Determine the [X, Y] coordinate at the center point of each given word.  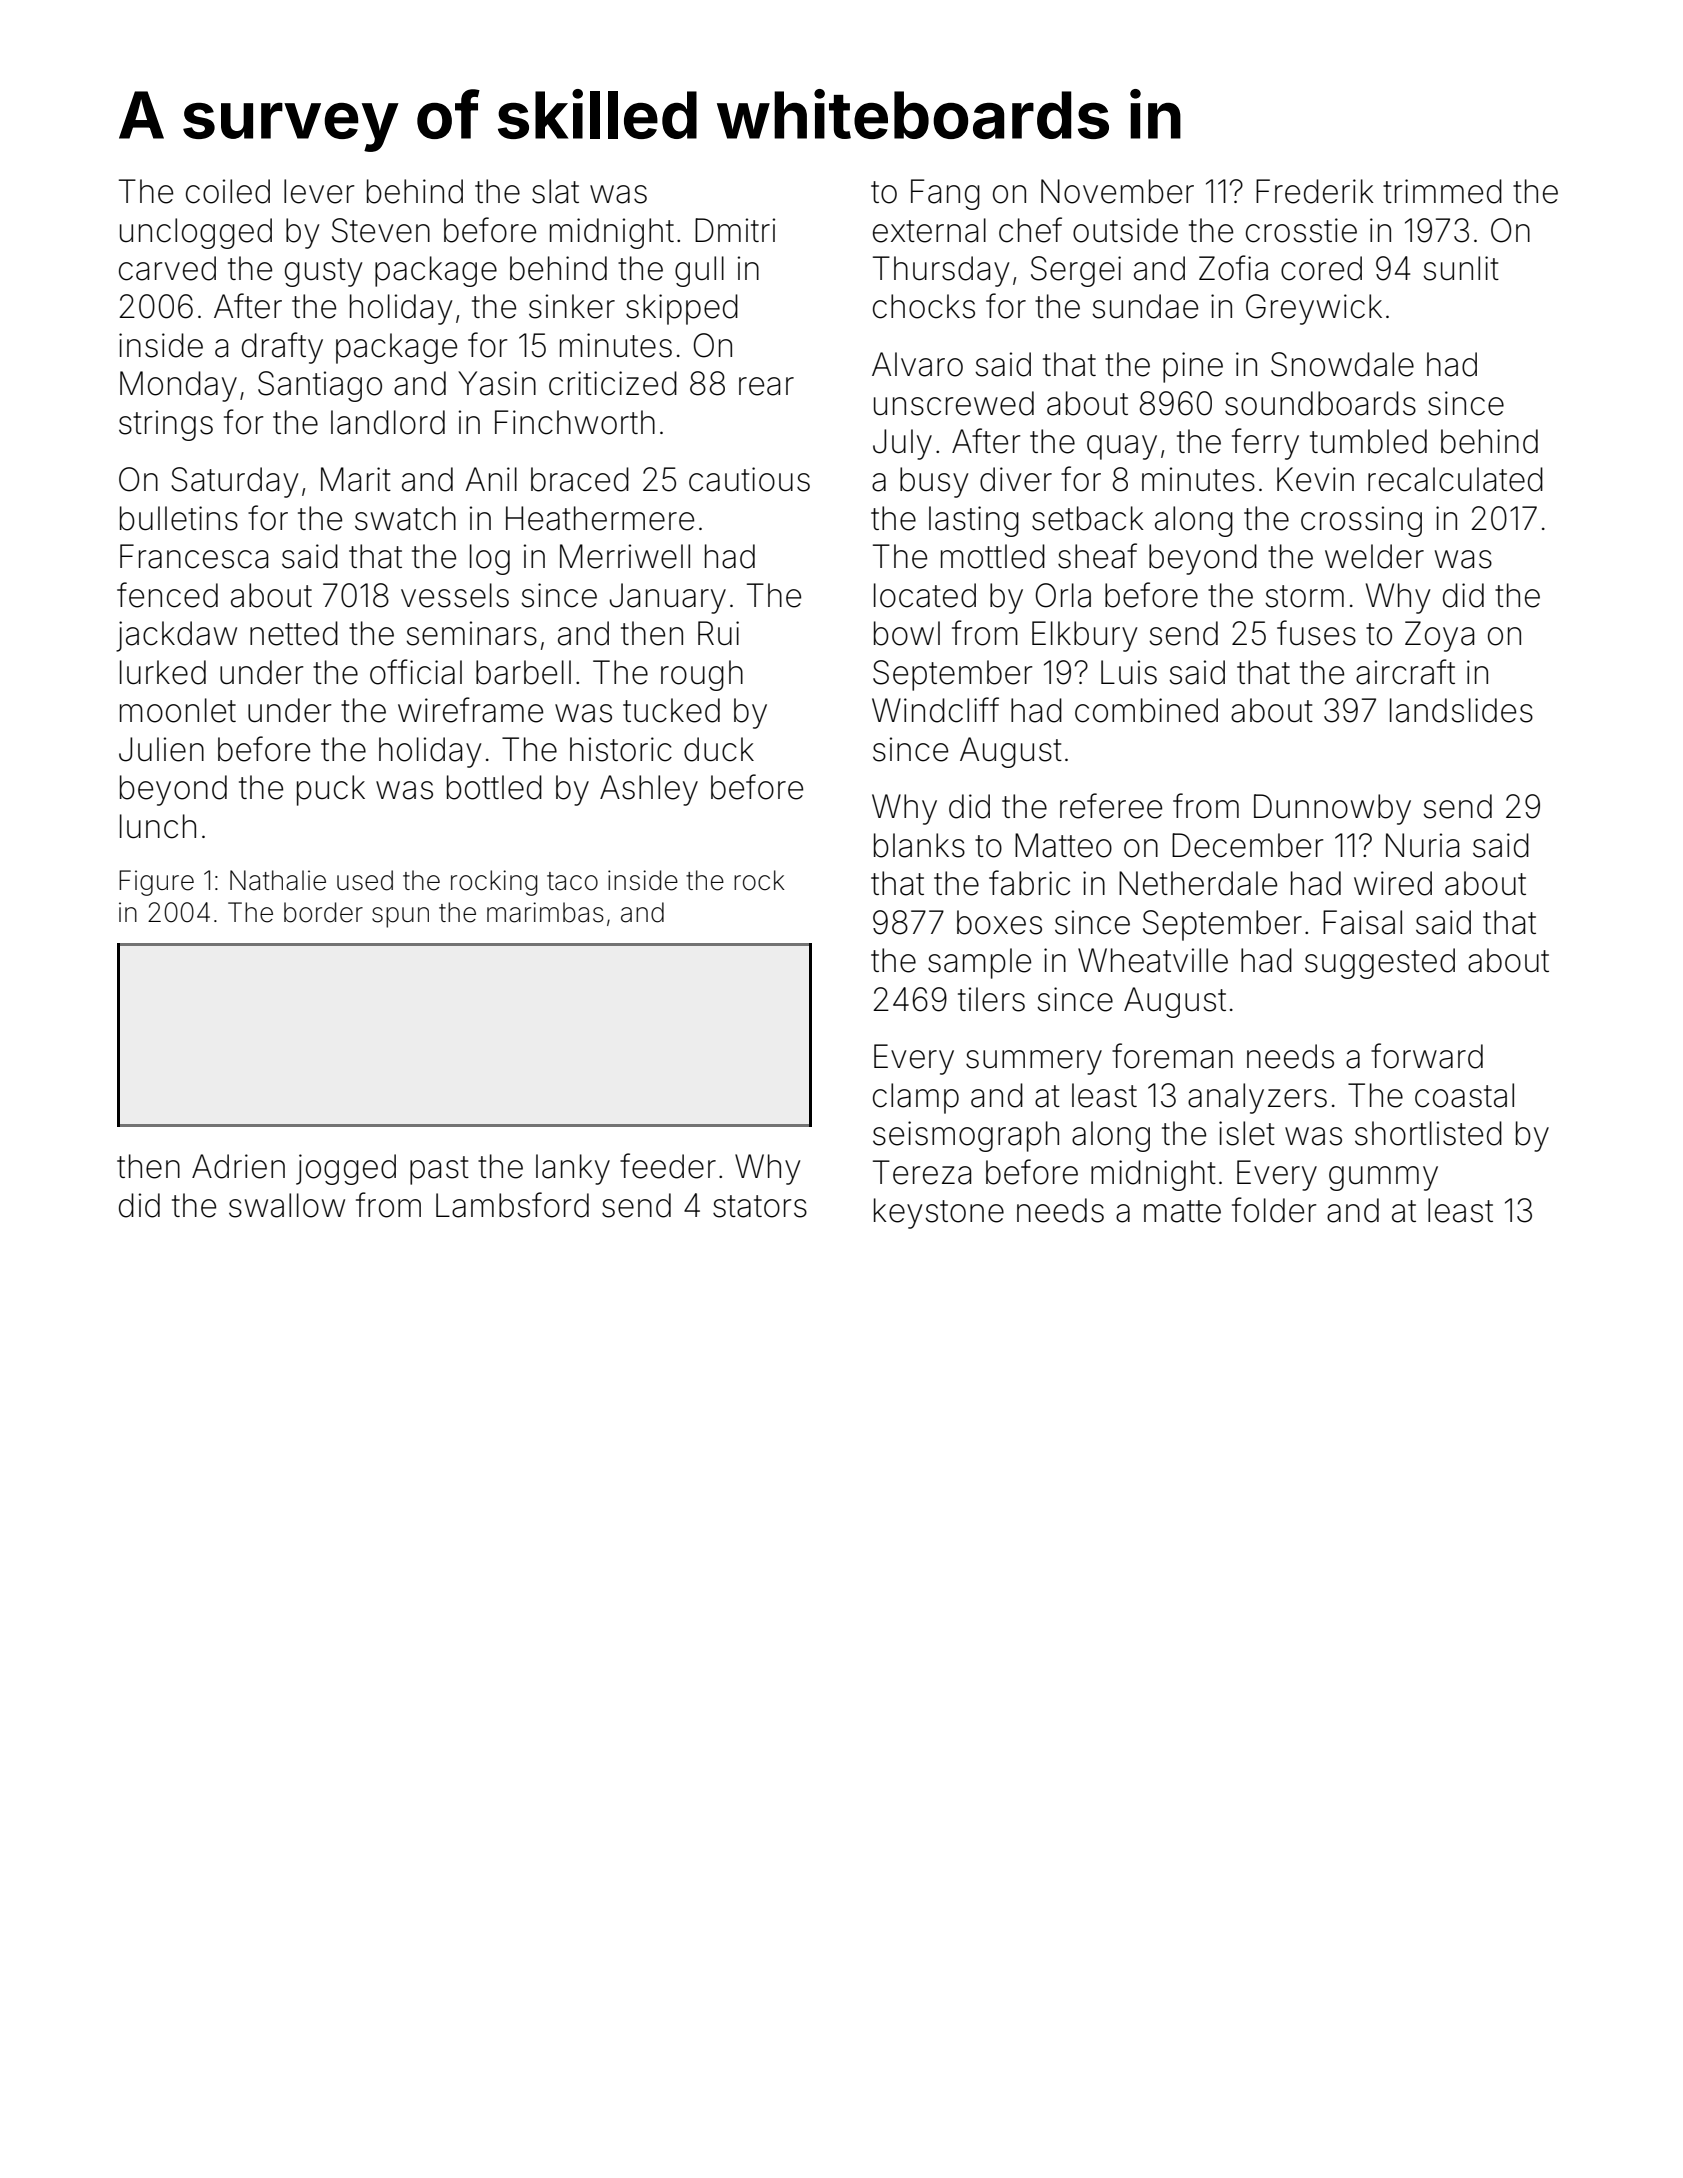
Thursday [941, 271]
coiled [228, 191]
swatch [405, 518]
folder [1274, 1210]
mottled [993, 556]
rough [702, 675]
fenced [167, 595]
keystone [939, 1213]
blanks [919, 845]
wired [1393, 883]
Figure [156, 883]
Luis [1129, 672]
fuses [1316, 633]
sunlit [1461, 268]
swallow [287, 1205]
